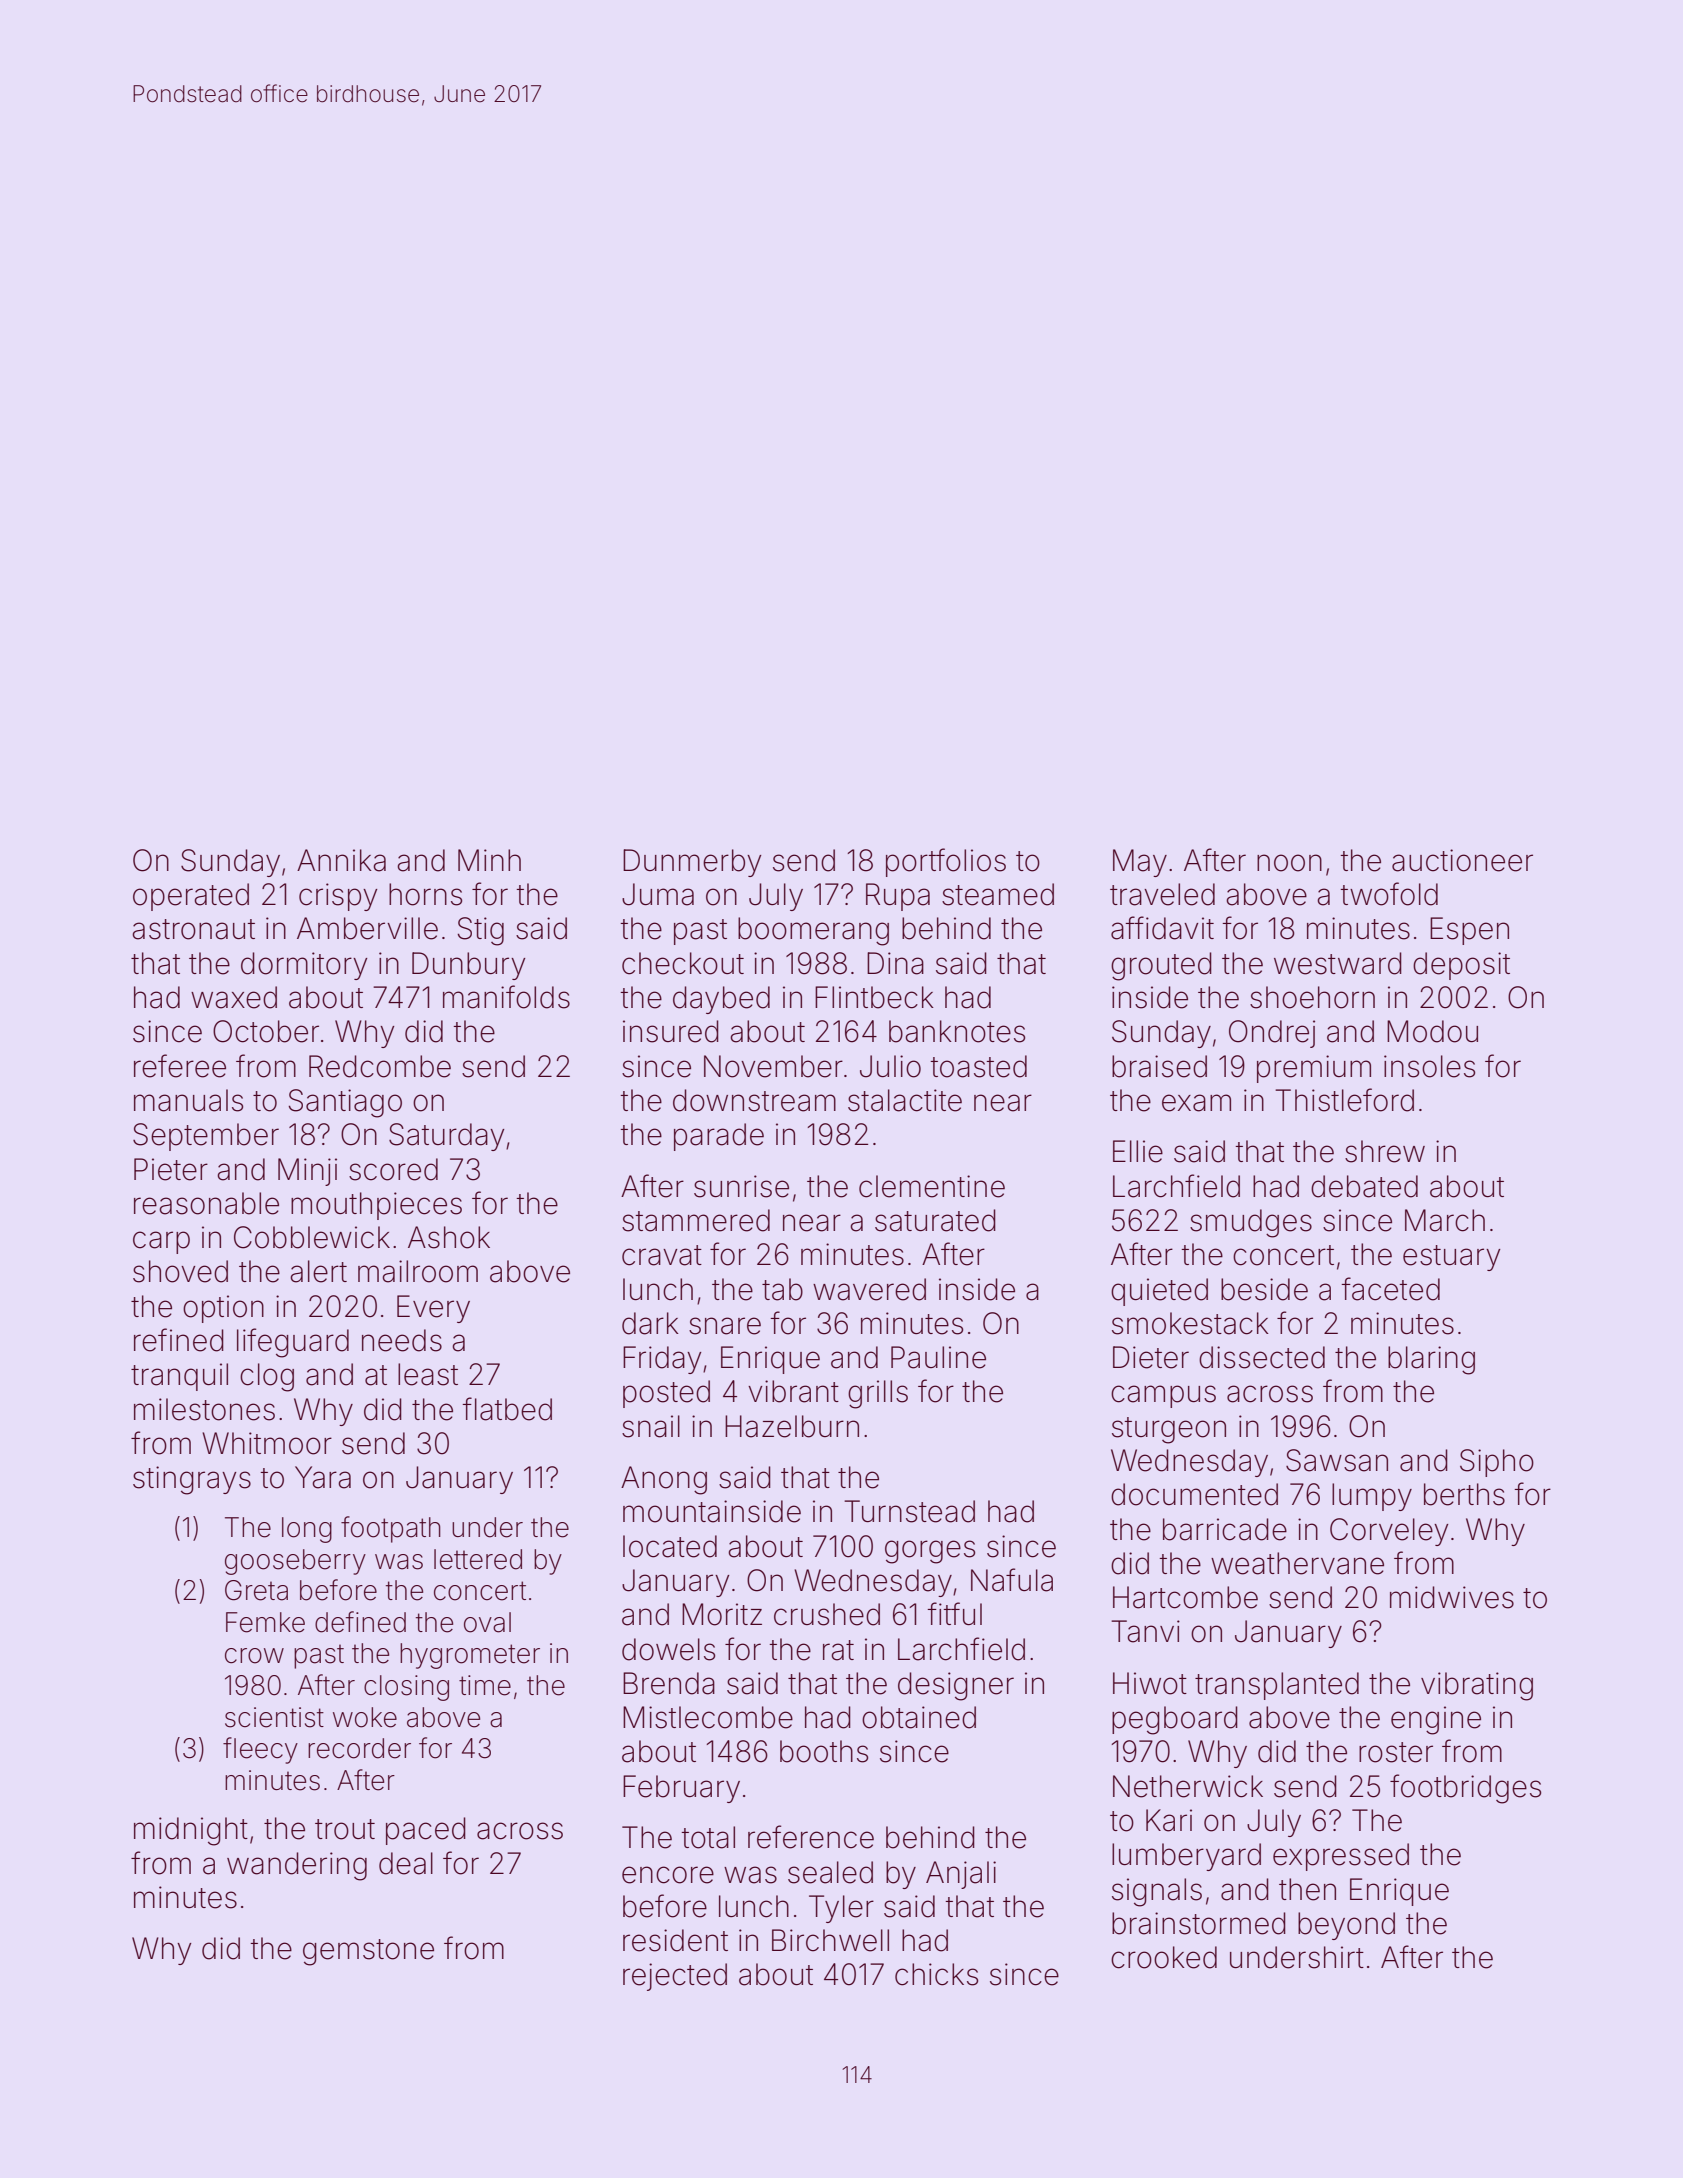 This page has height=2178, width=1683. What do you see at coordinates (669, 1683) in the page?
I see `Brenda` at bounding box center [669, 1683].
